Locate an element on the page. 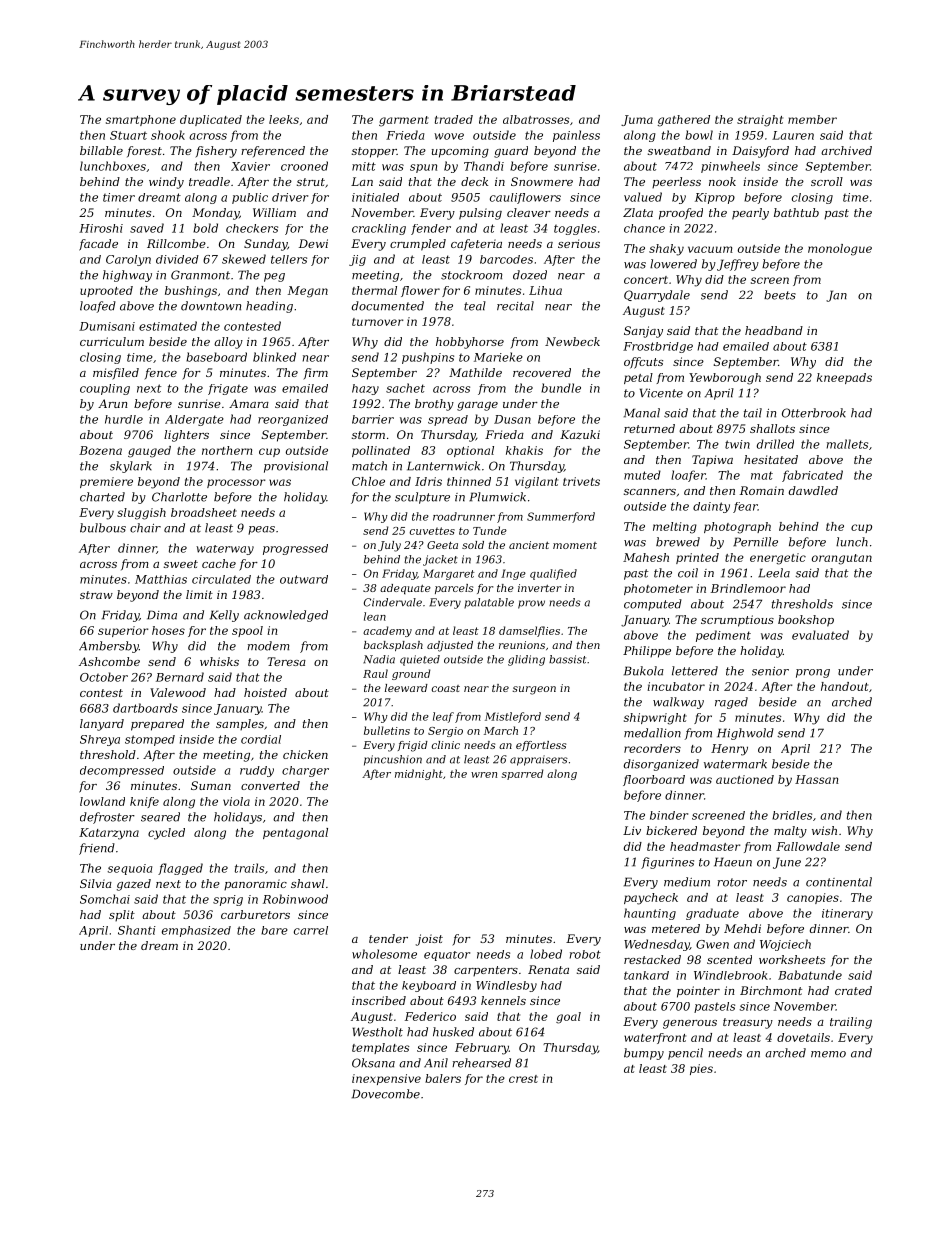  charger is located at coordinates (305, 771).
